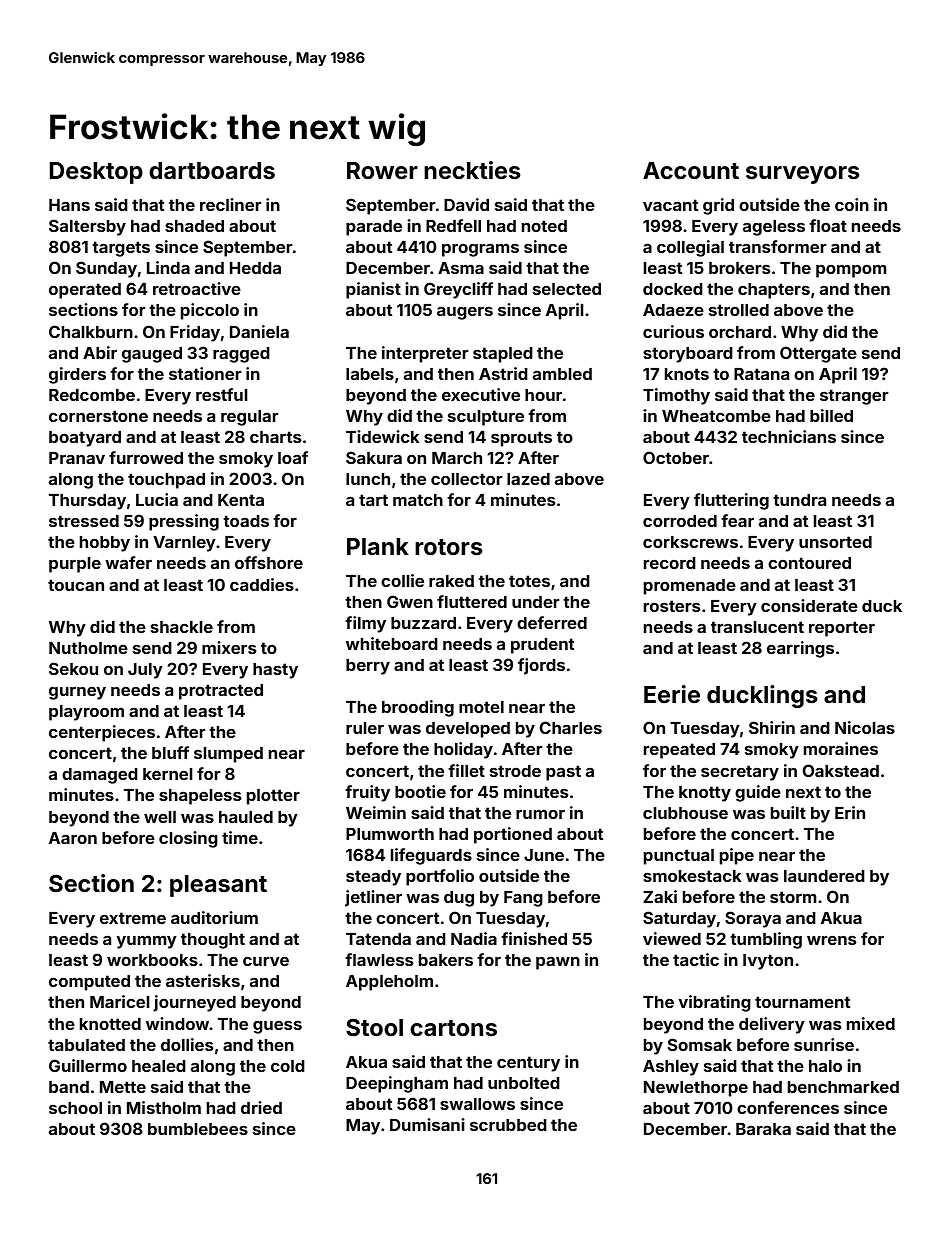  What do you see at coordinates (672, 694) in the screenshot?
I see `Eerie` at bounding box center [672, 694].
